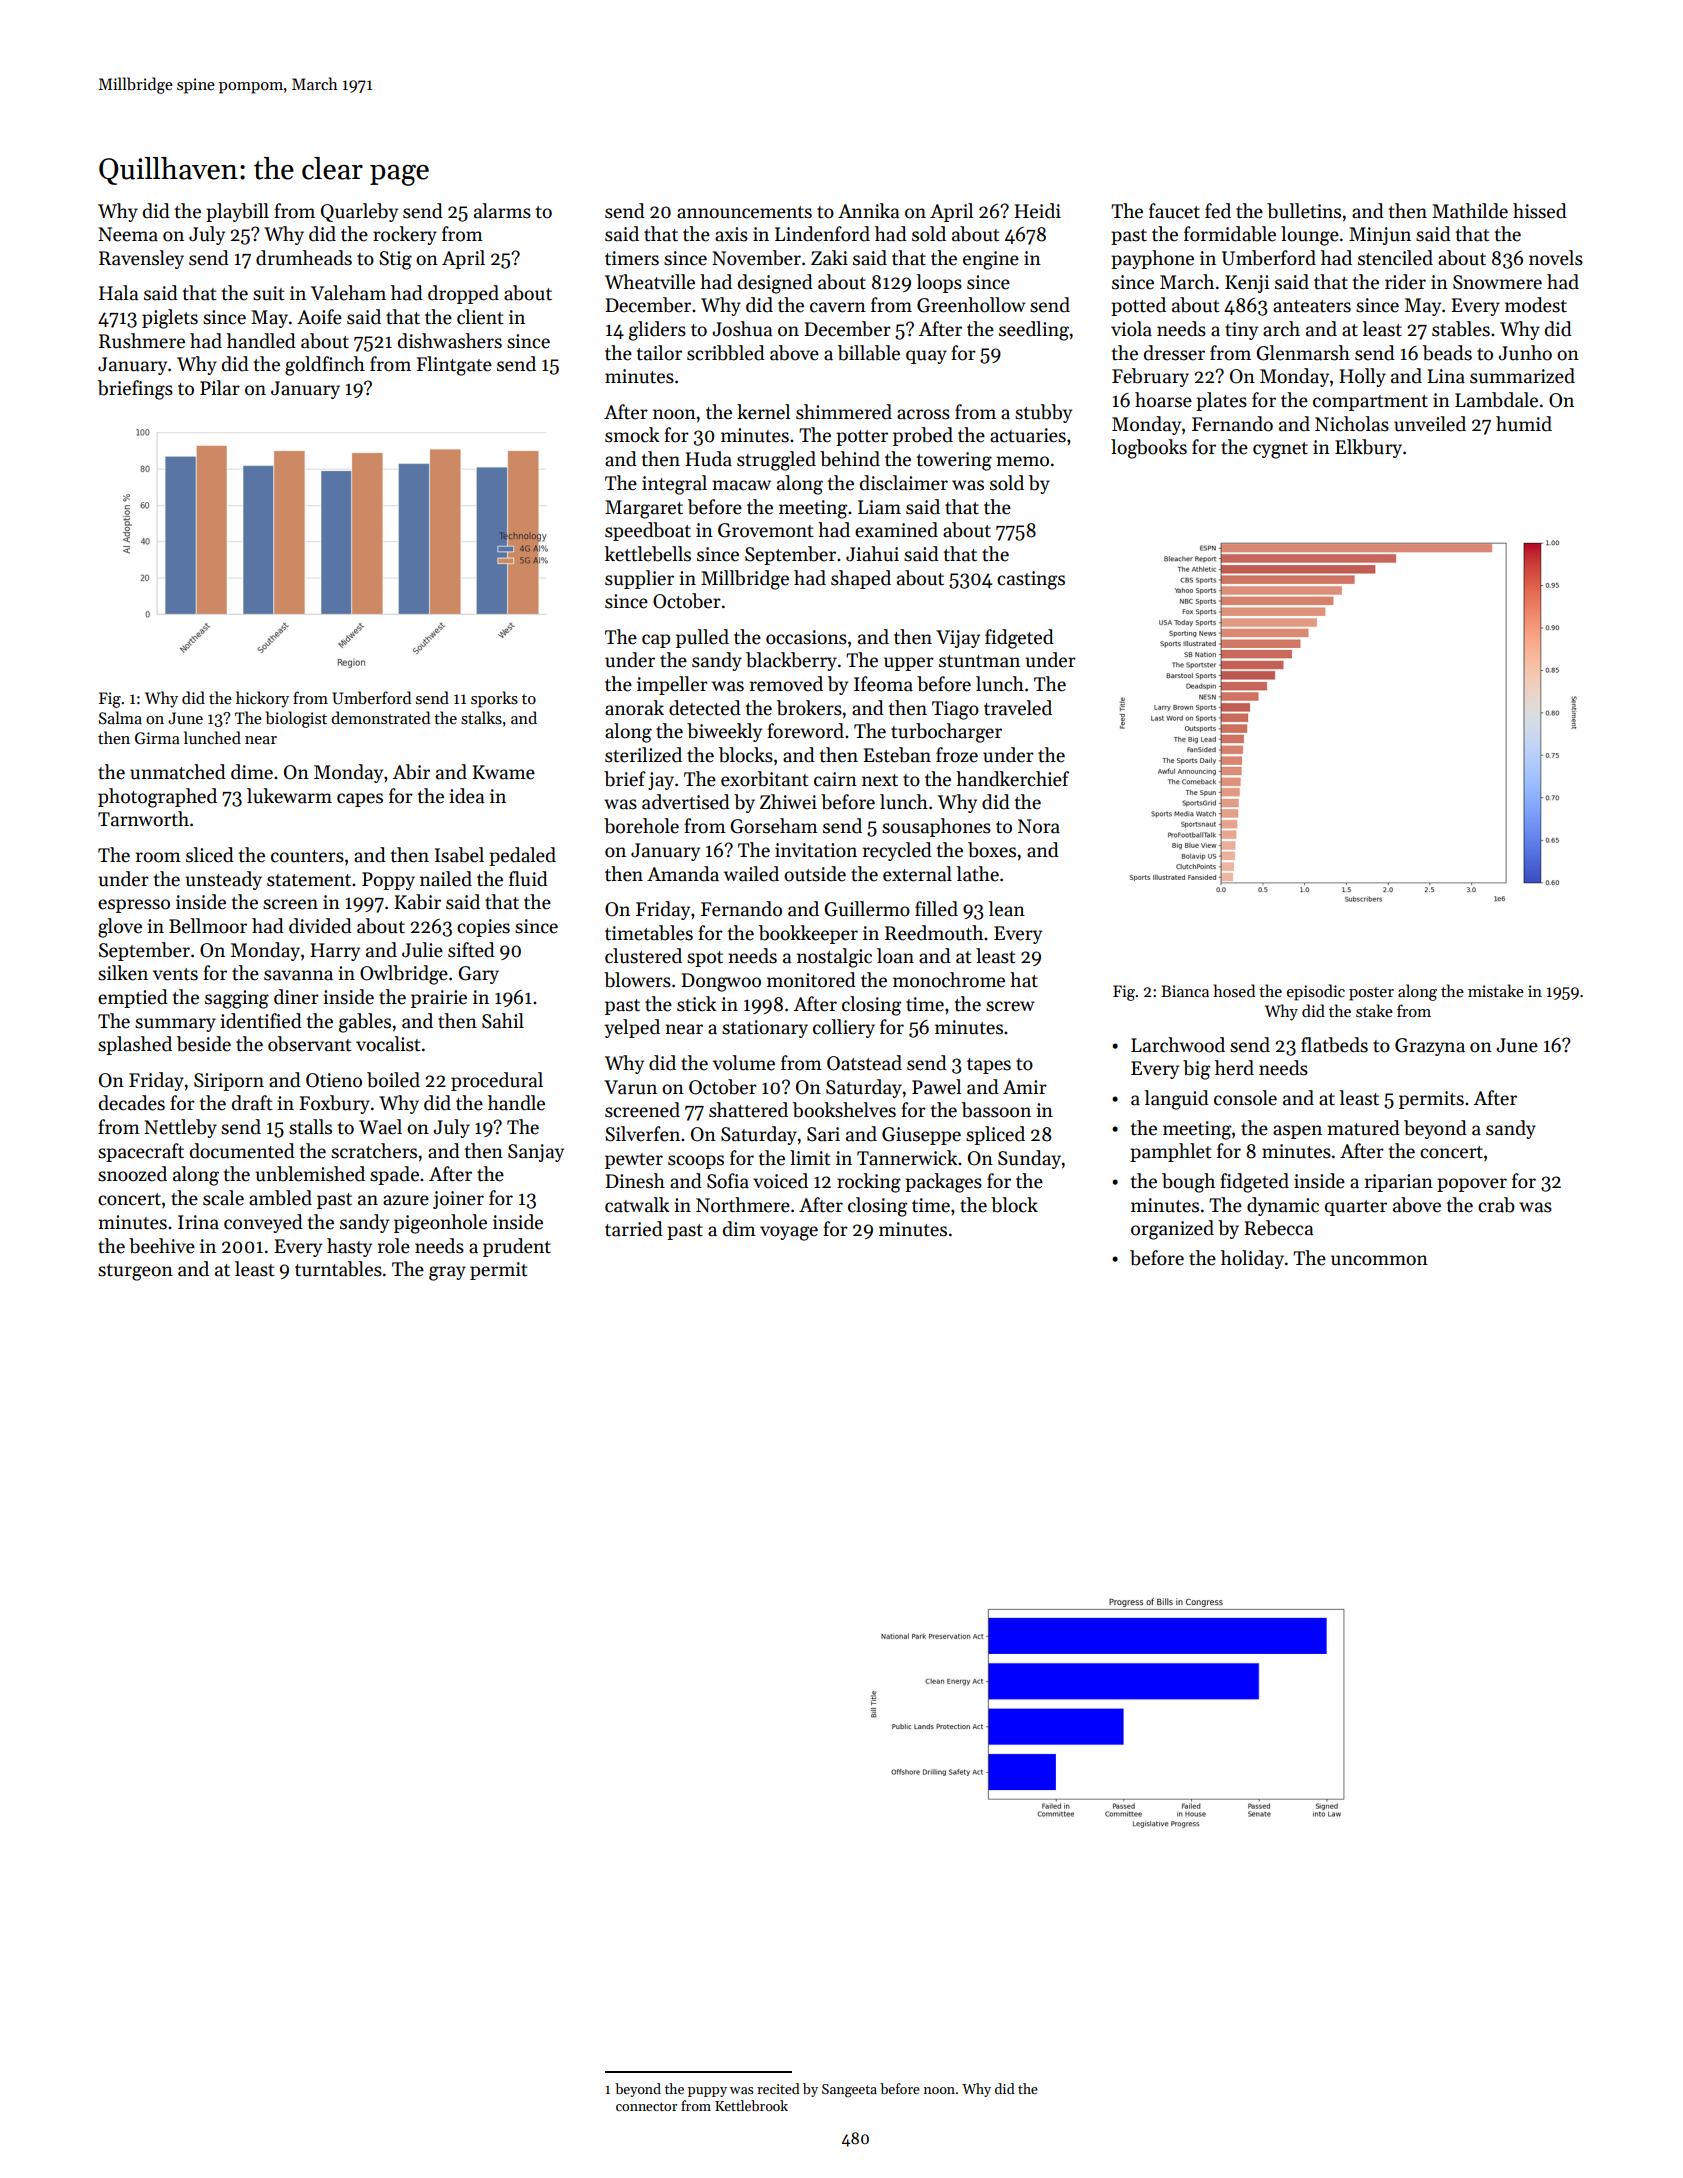 This screenshot has width=1683, height=2178. I want to click on holiday, so click(1252, 1259).
